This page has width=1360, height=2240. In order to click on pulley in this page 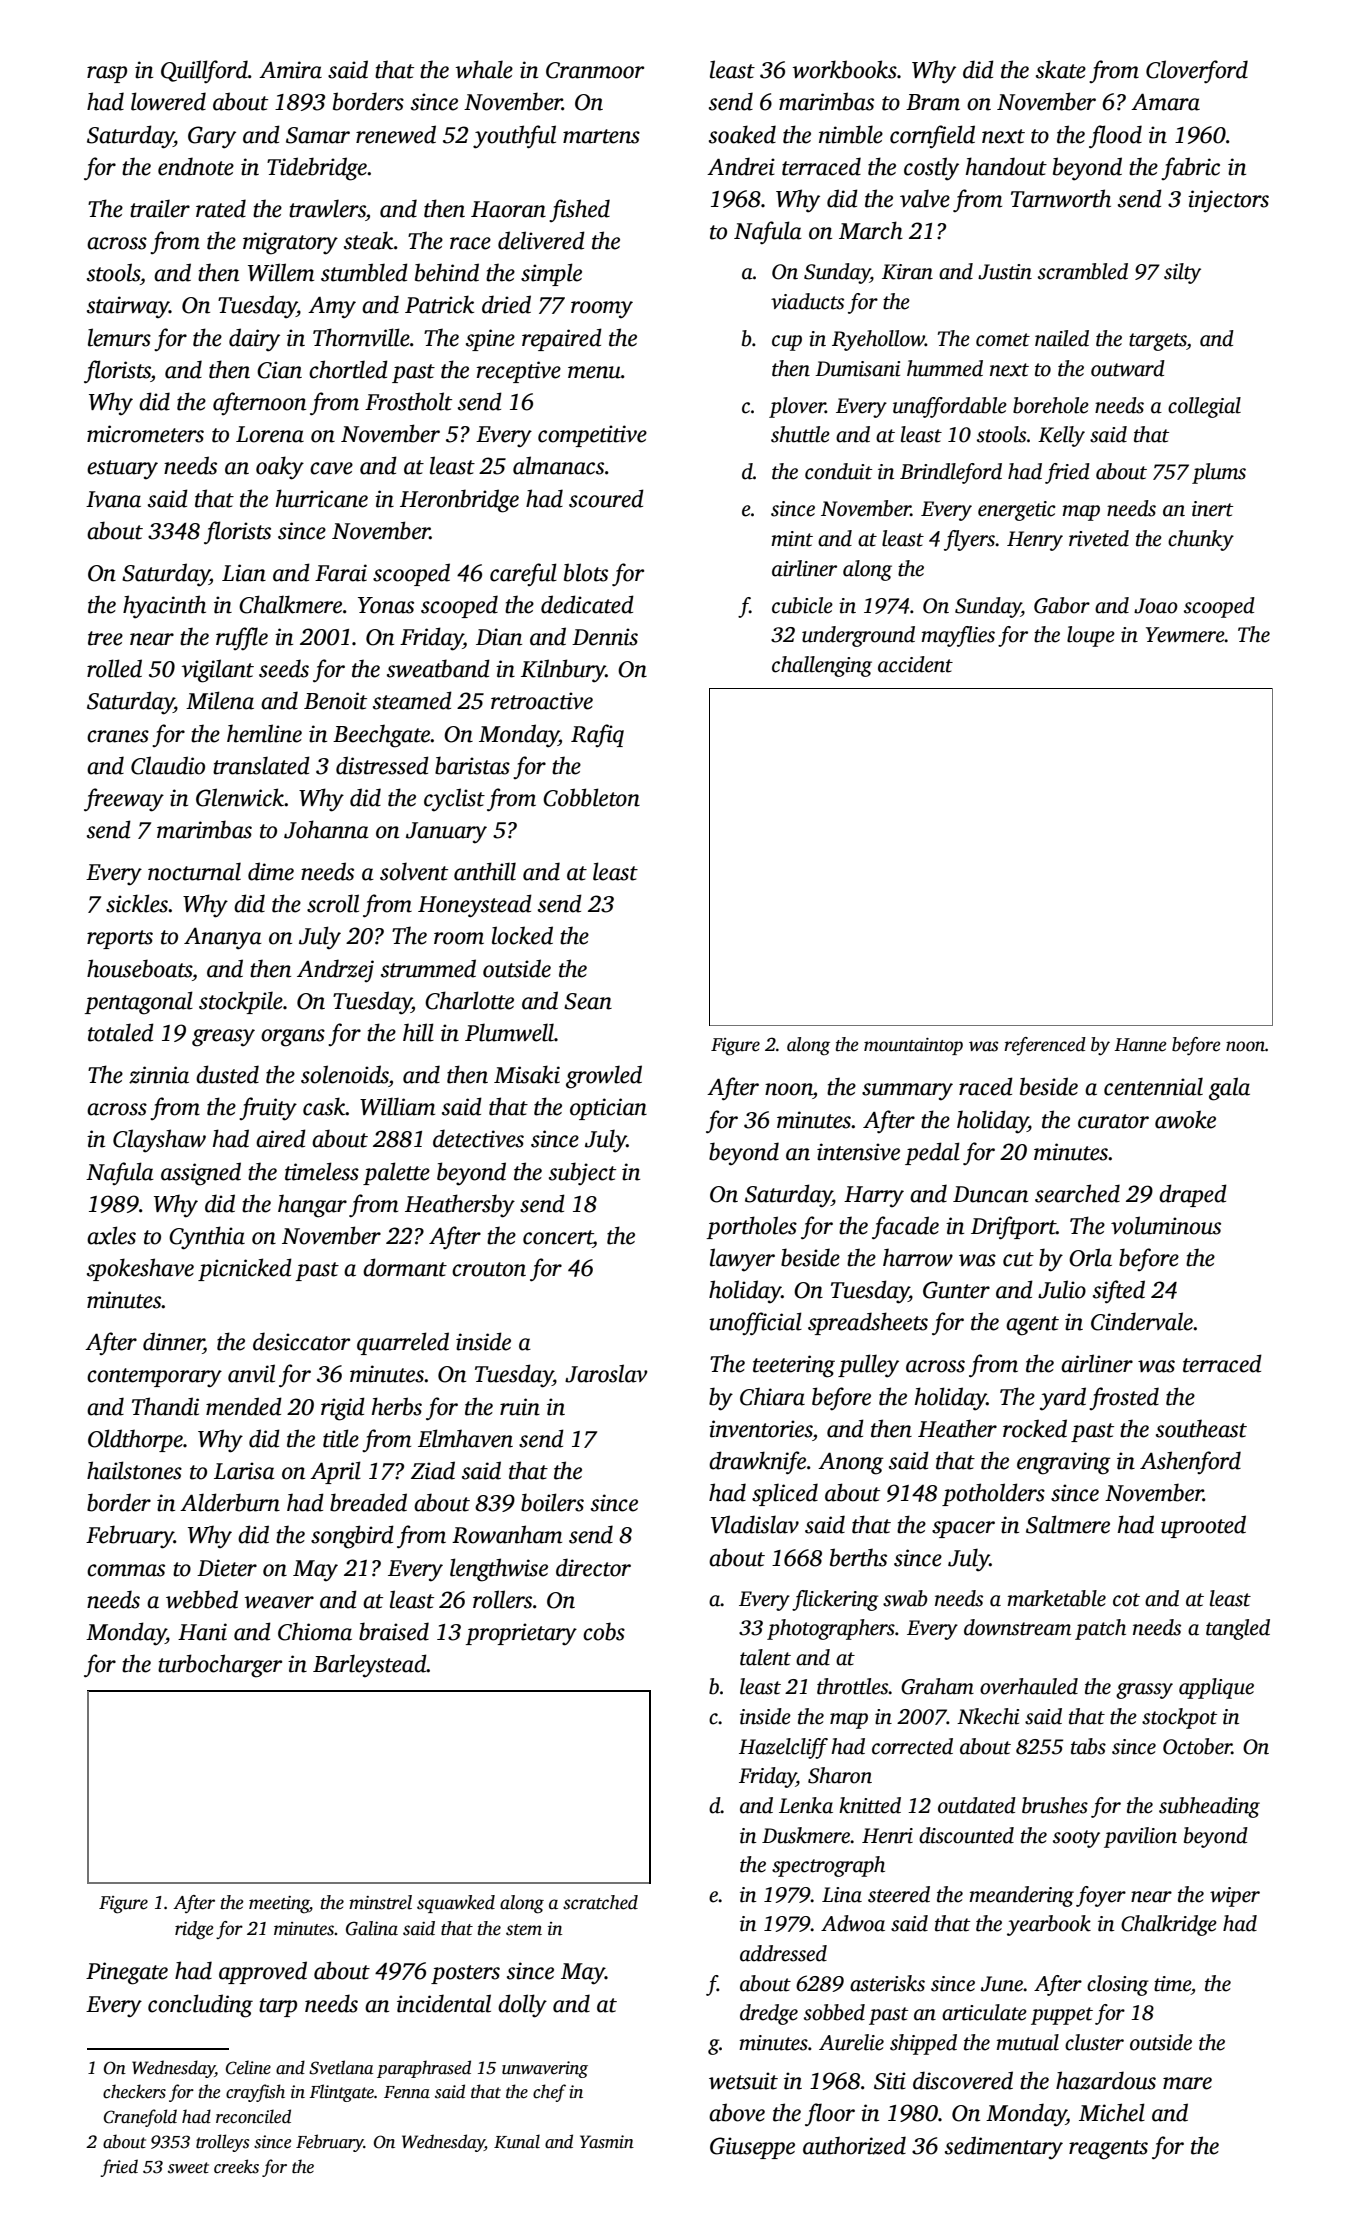, I will do `click(868, 1366)`.
